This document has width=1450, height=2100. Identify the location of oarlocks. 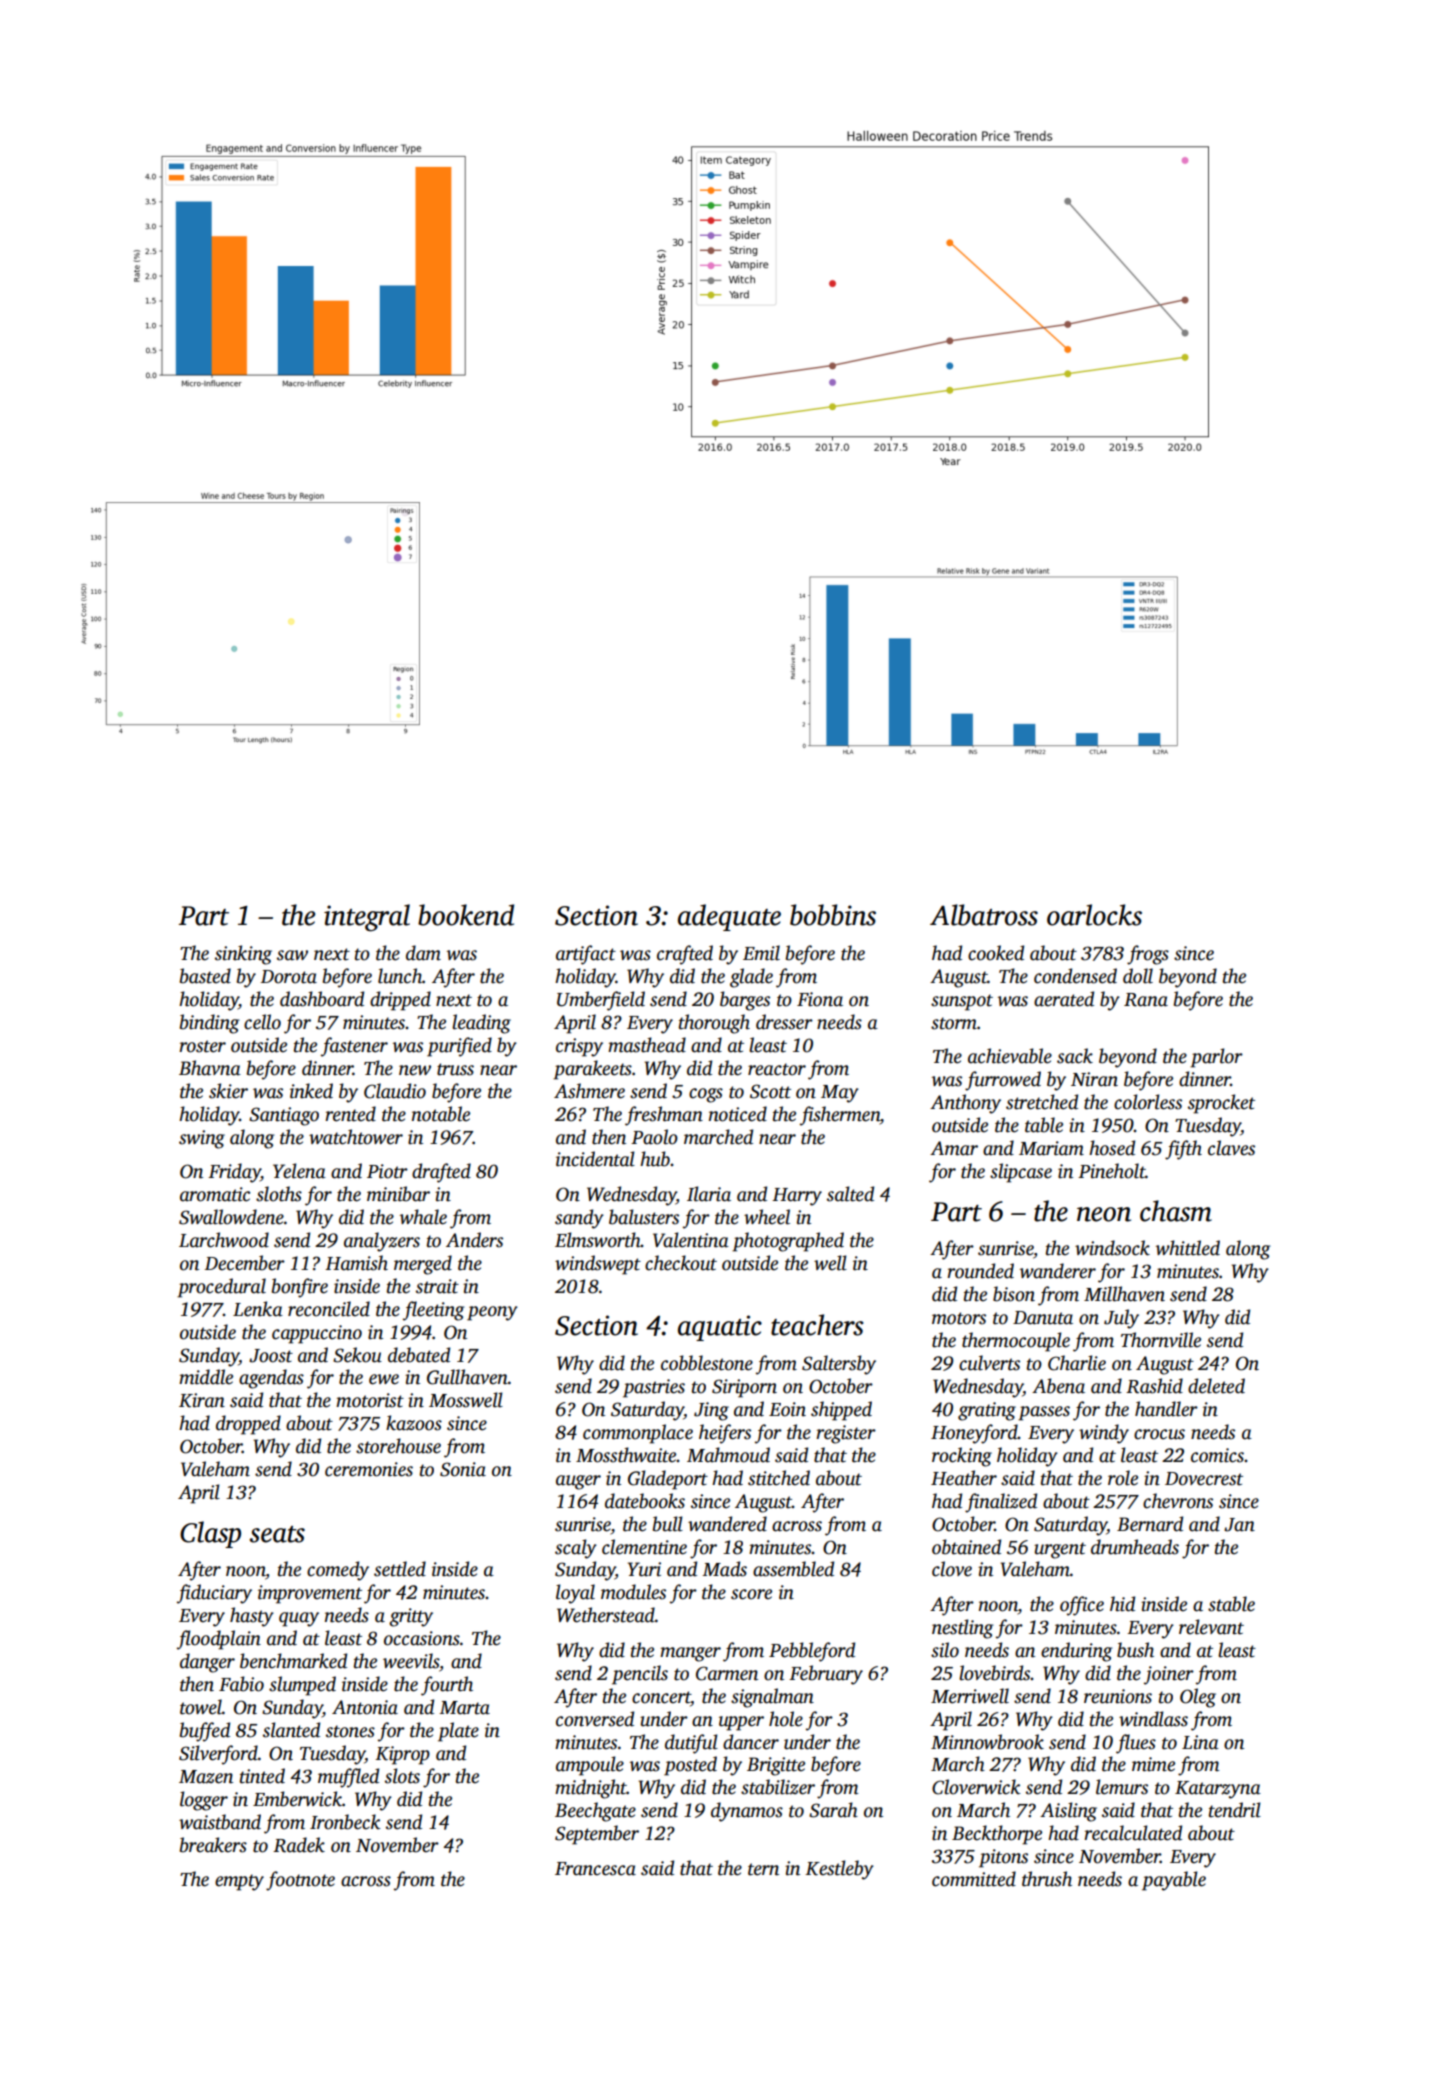
(1094, 915).
